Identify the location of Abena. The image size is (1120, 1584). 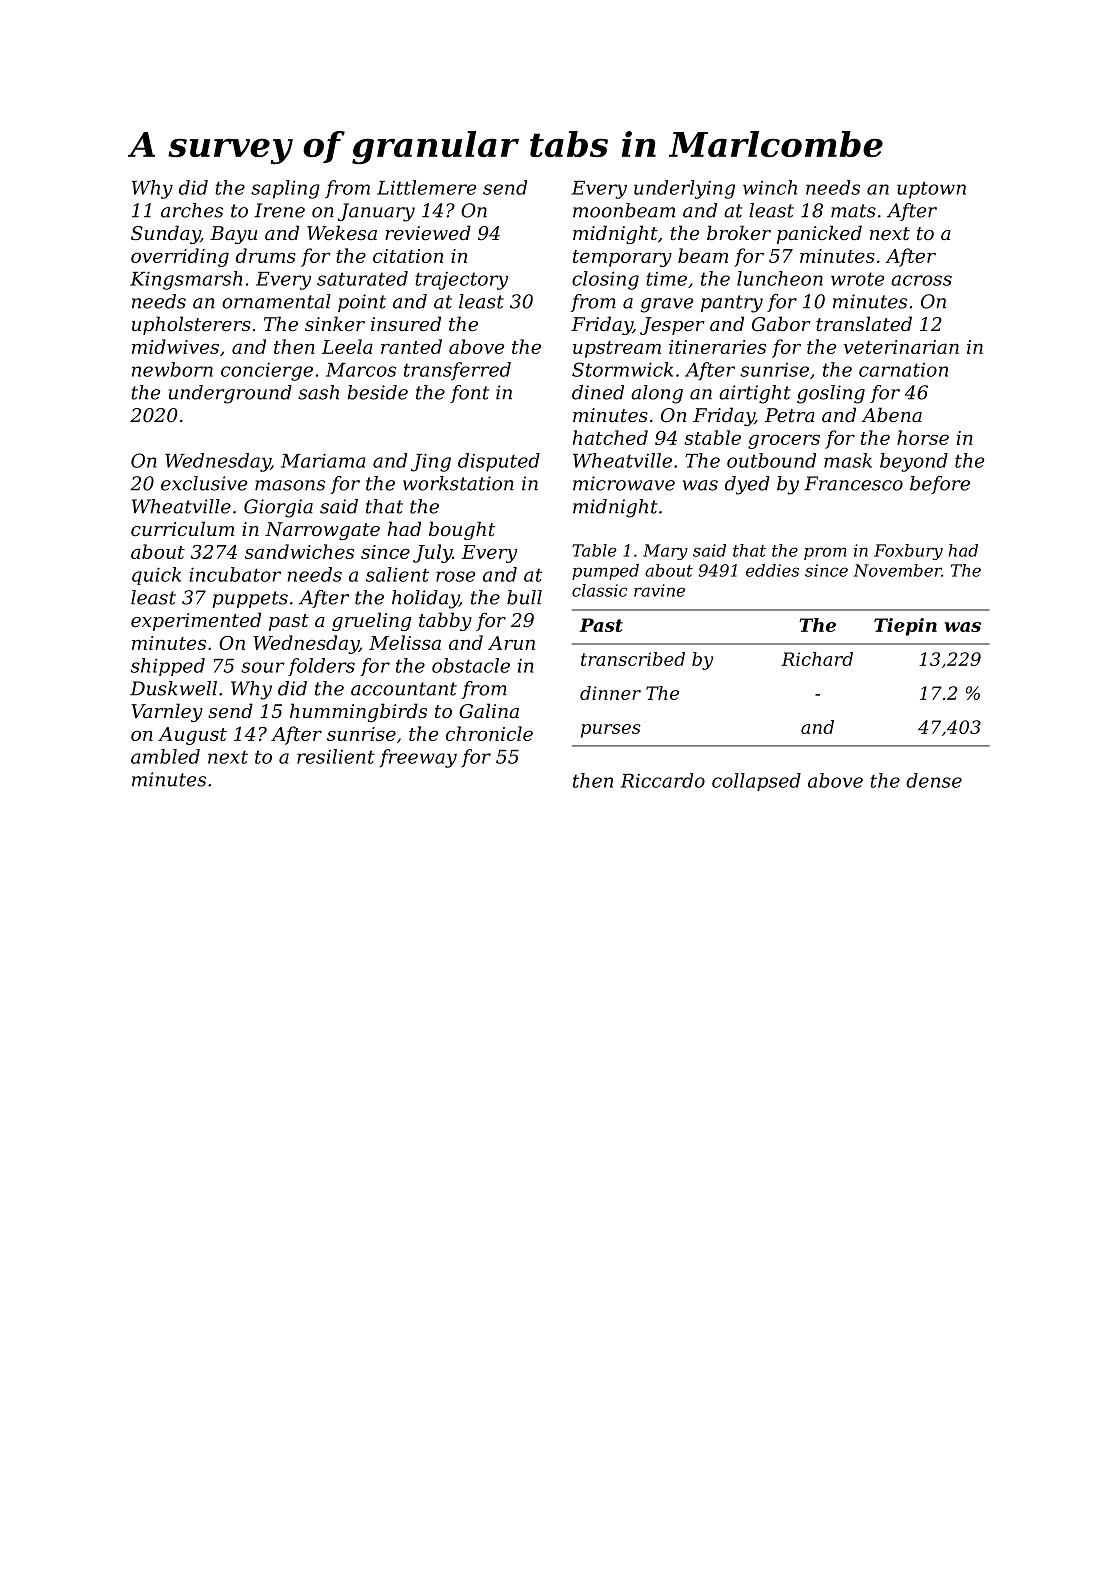
(891, 414).
